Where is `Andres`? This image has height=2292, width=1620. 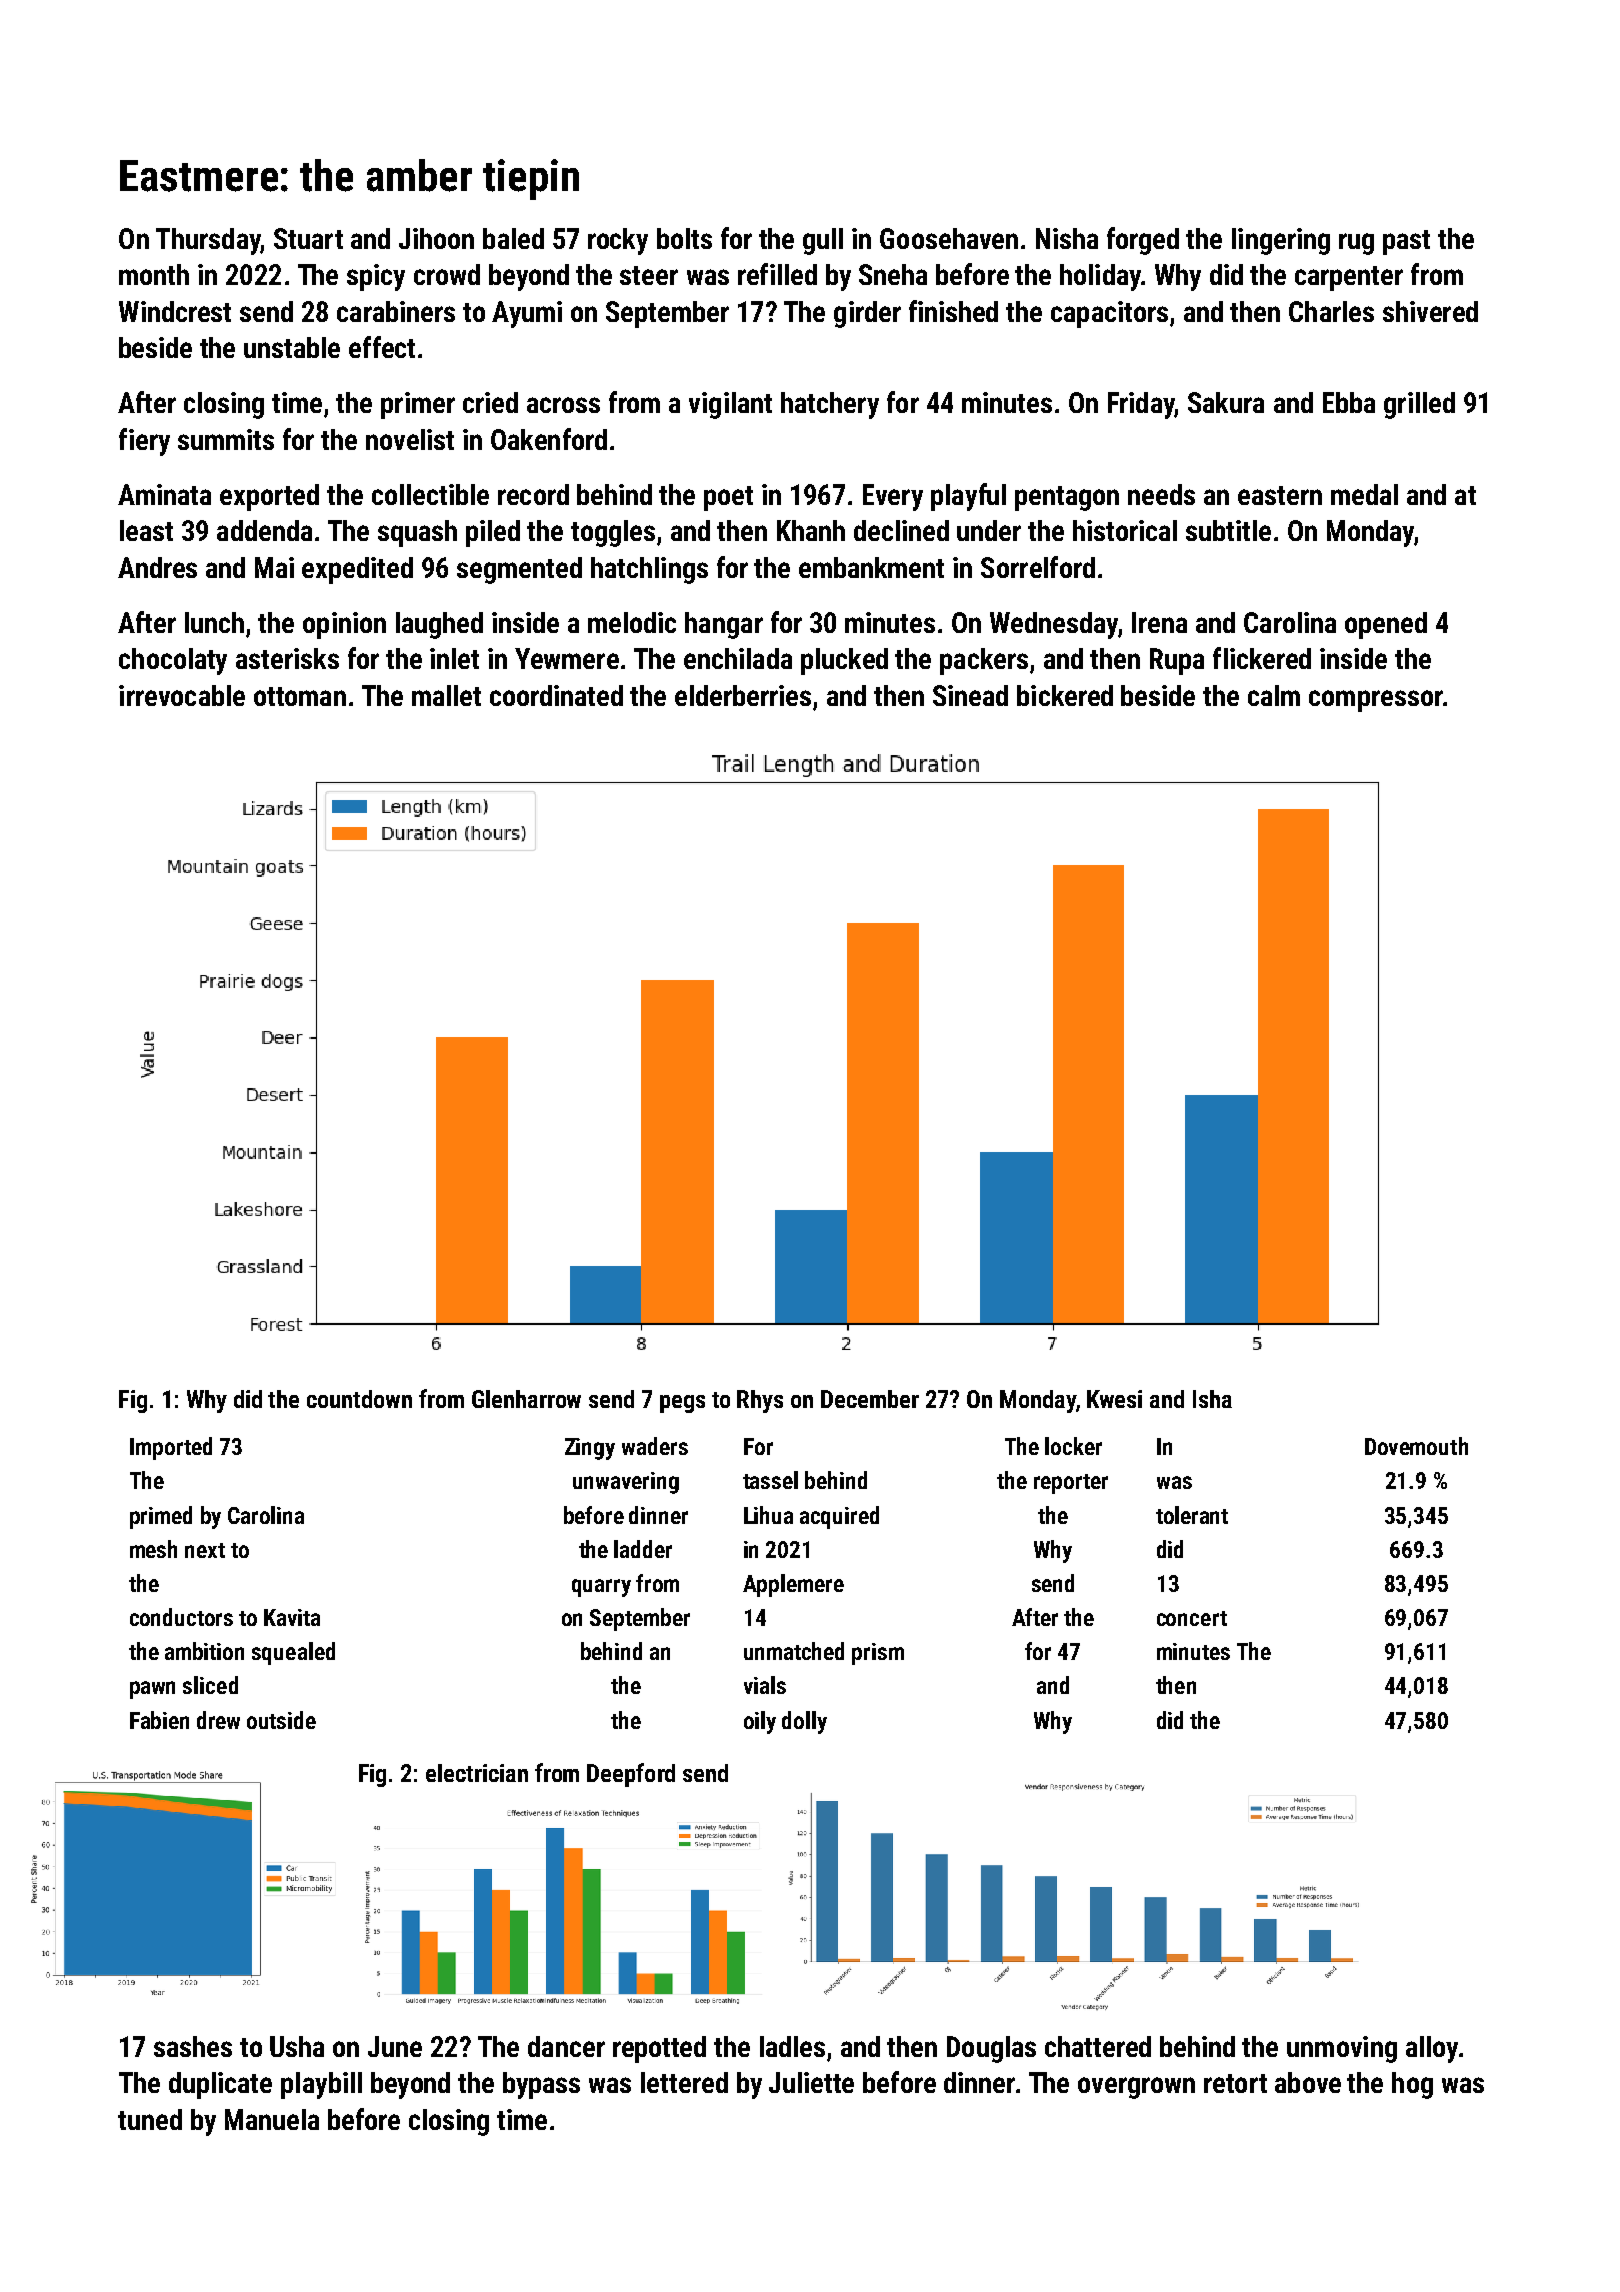 Andres is located at coordinates (157, 567).
